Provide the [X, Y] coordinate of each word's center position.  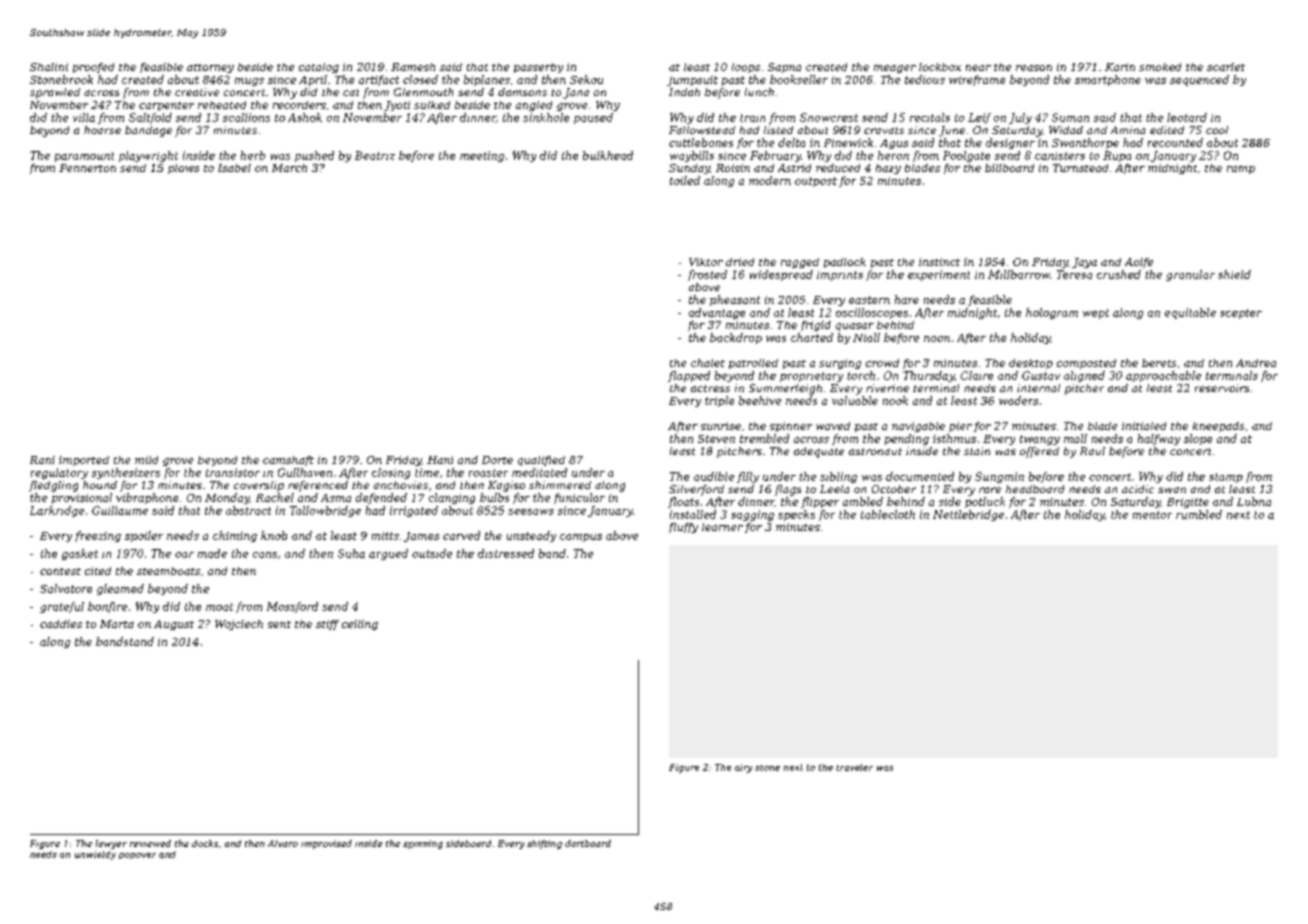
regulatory [59, 473]
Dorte [497, 460]
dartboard [588, 843]
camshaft [288, 461]
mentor [1152, 515]
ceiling [360, 625]
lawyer [111, 844]
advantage [717, 313]
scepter [1241, 314]
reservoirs [1222, 388]
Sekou [586, 79]
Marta [117, 624]
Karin [1120, 67]
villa [84, 117]
